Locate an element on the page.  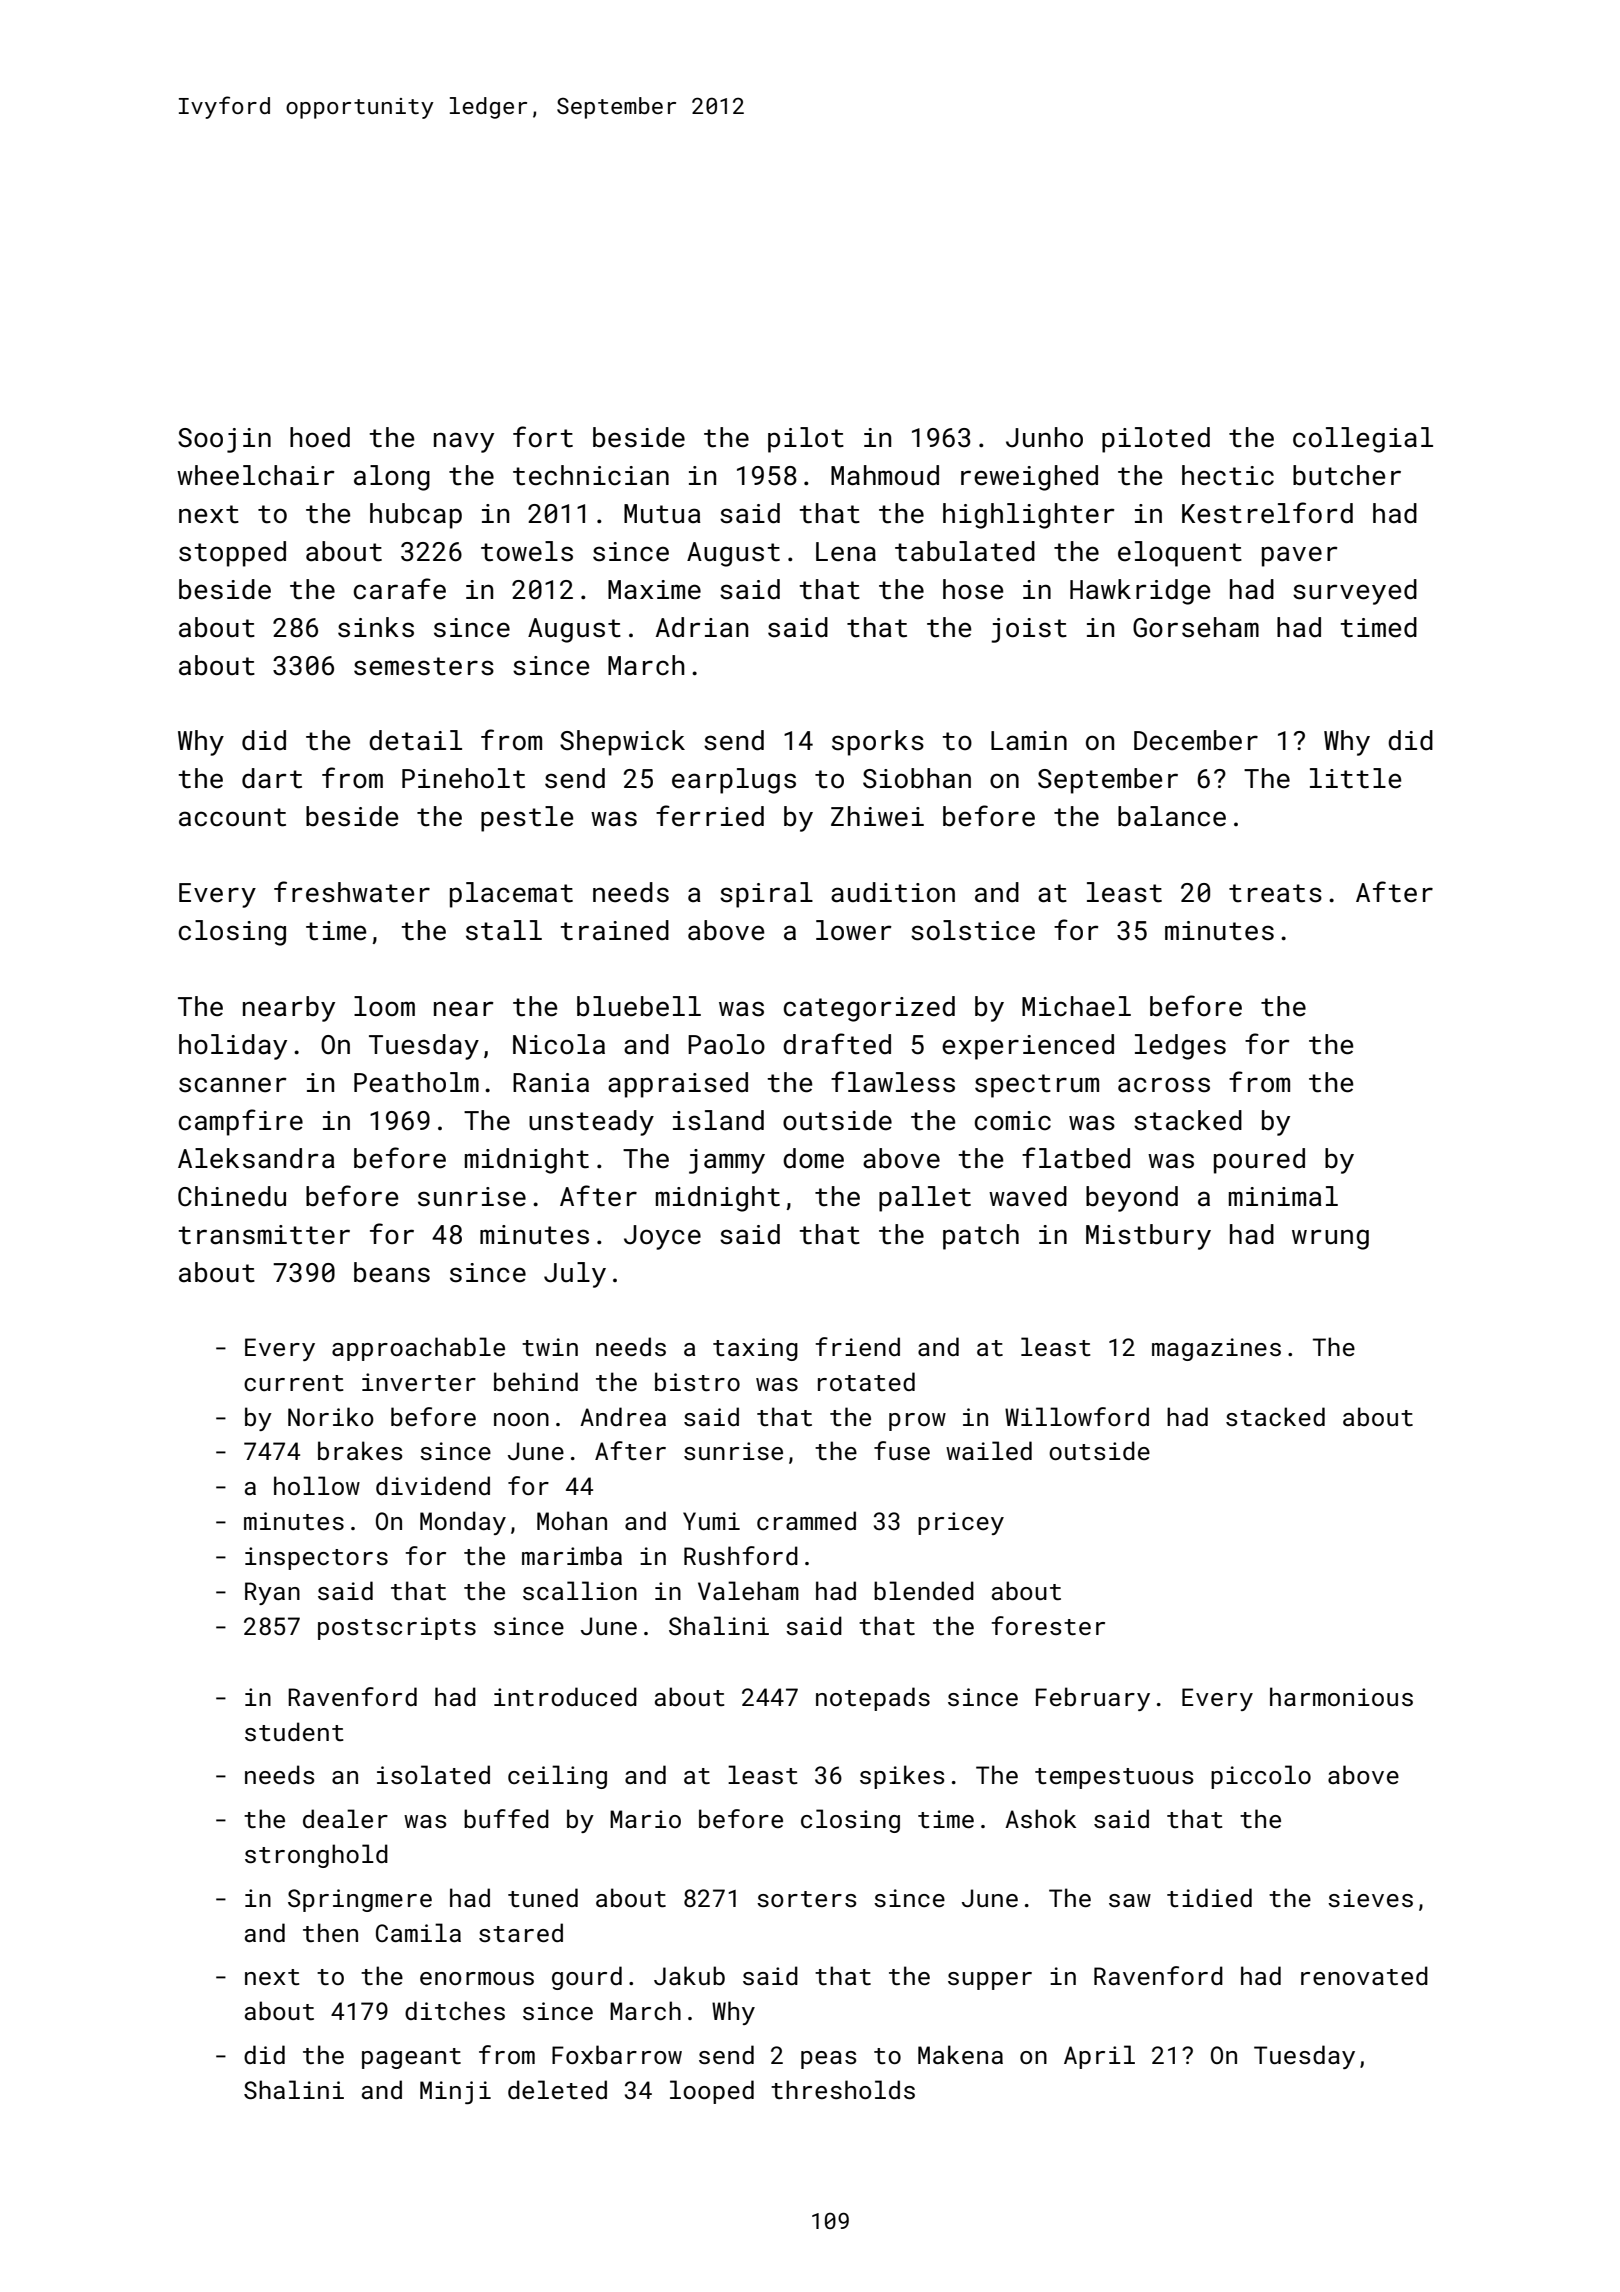
pageant is located at coordinates (411, 2058).
